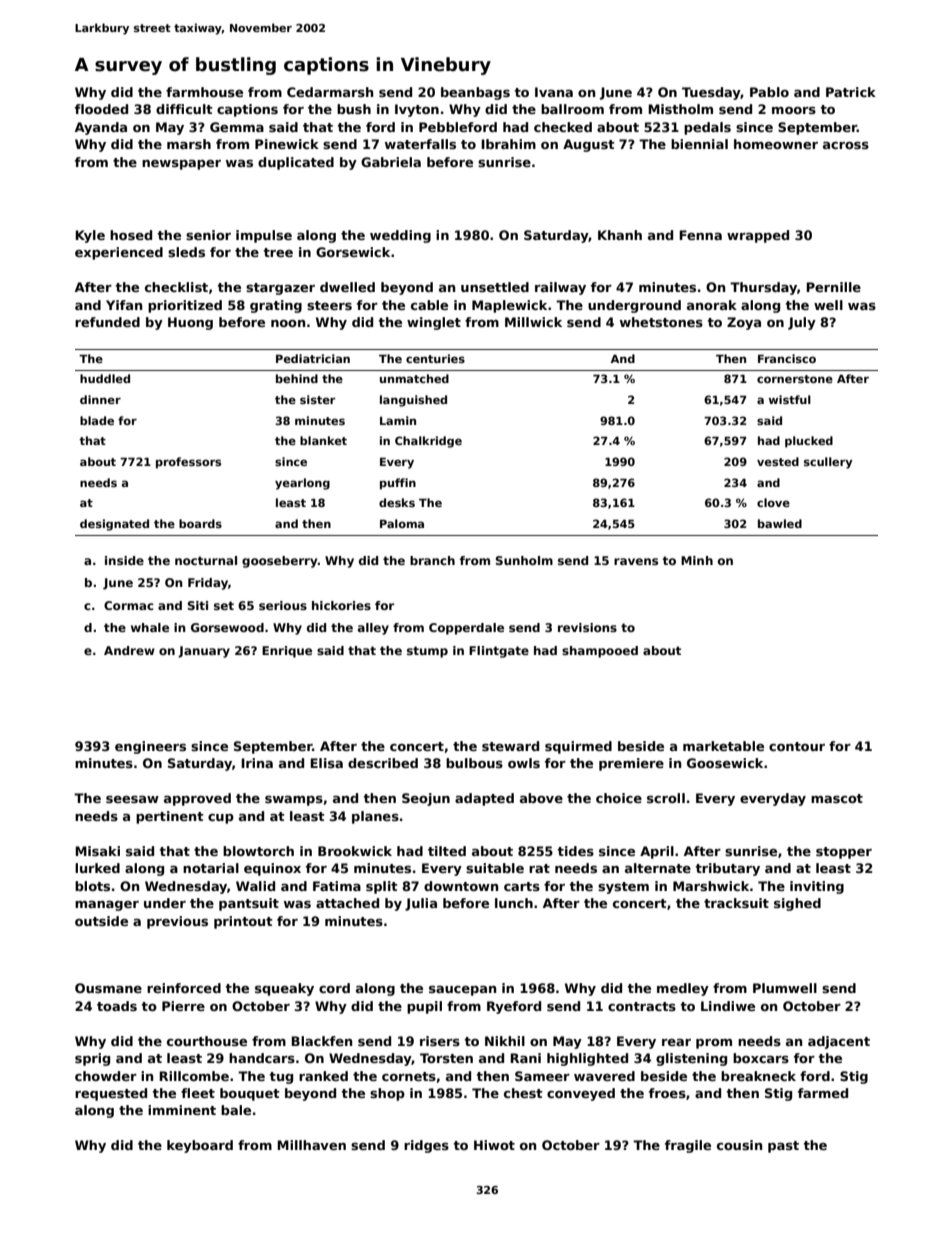  Describe the element at coordinates (462, 991) in the document. I see `saucepan` at that location.
